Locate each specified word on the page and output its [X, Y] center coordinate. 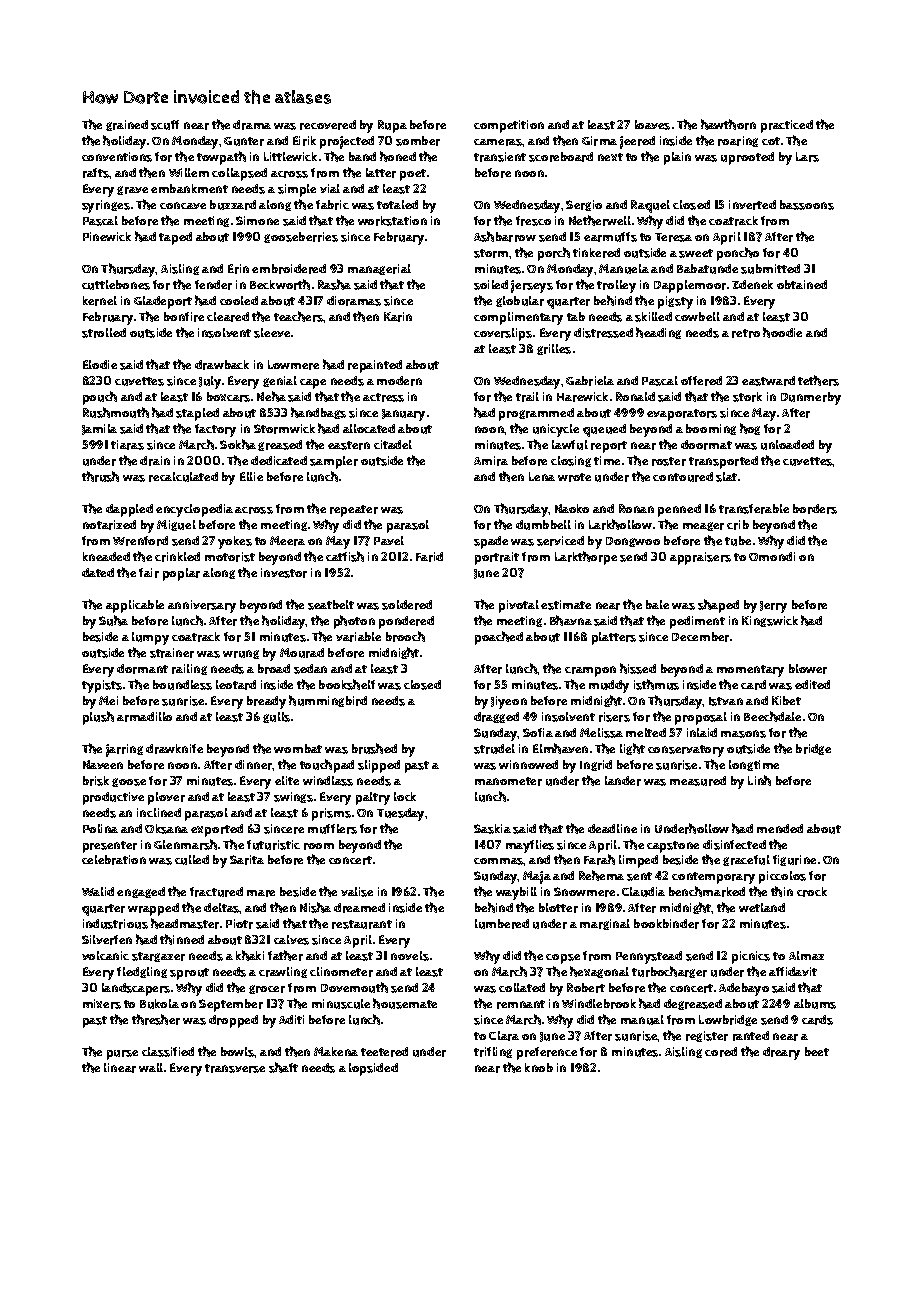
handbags [318, 413]
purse [122, 1055]
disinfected [734, 845]
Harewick [582, 397]
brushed [374, 748]
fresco [533, 221]
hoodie [782, 332]
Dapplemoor [690, 286]
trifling [493, 1052]
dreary [781, 1053]
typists [102, 686]
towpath [221, 158]
